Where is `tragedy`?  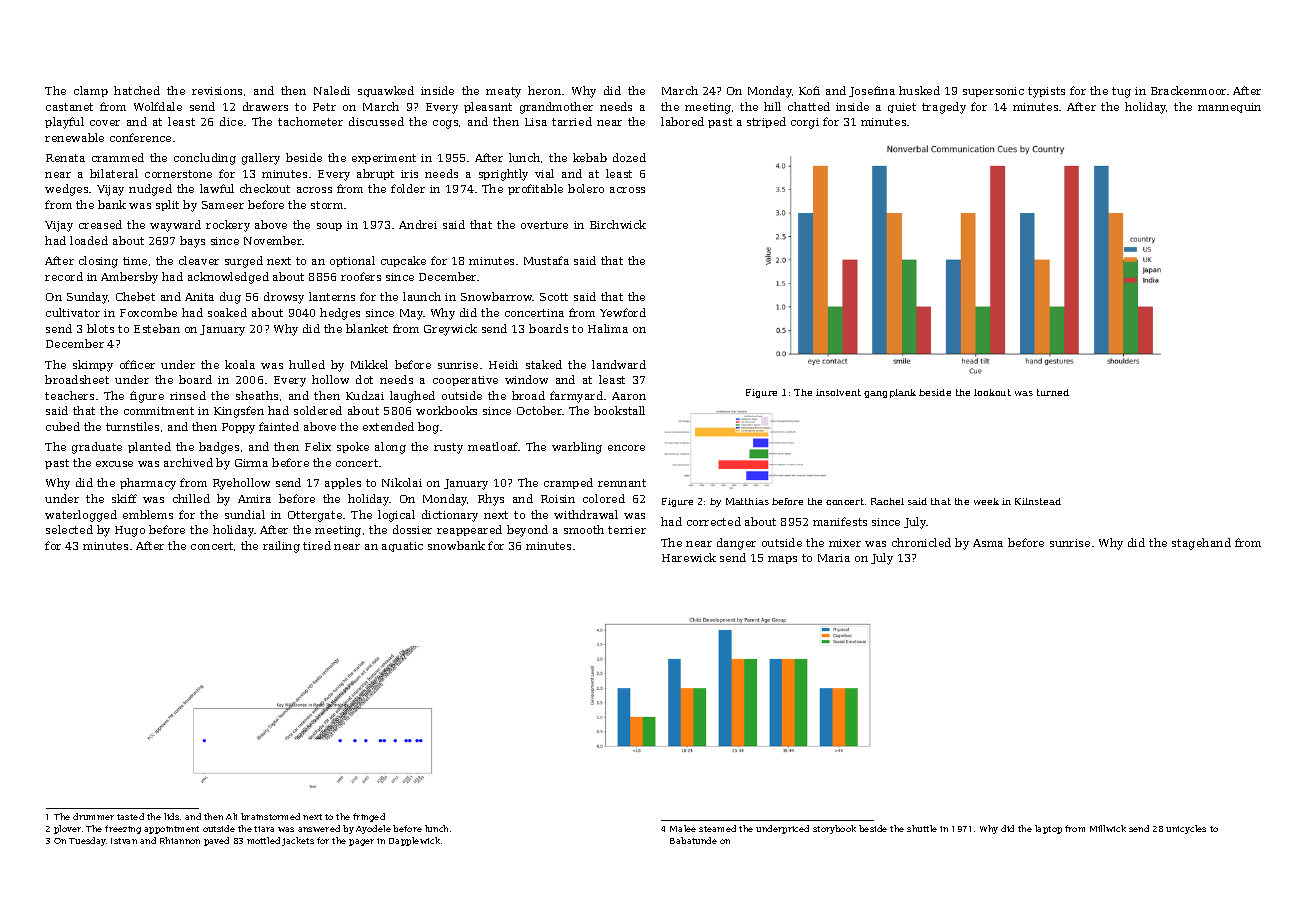
tragedy is located at coordinates (944, 108).
